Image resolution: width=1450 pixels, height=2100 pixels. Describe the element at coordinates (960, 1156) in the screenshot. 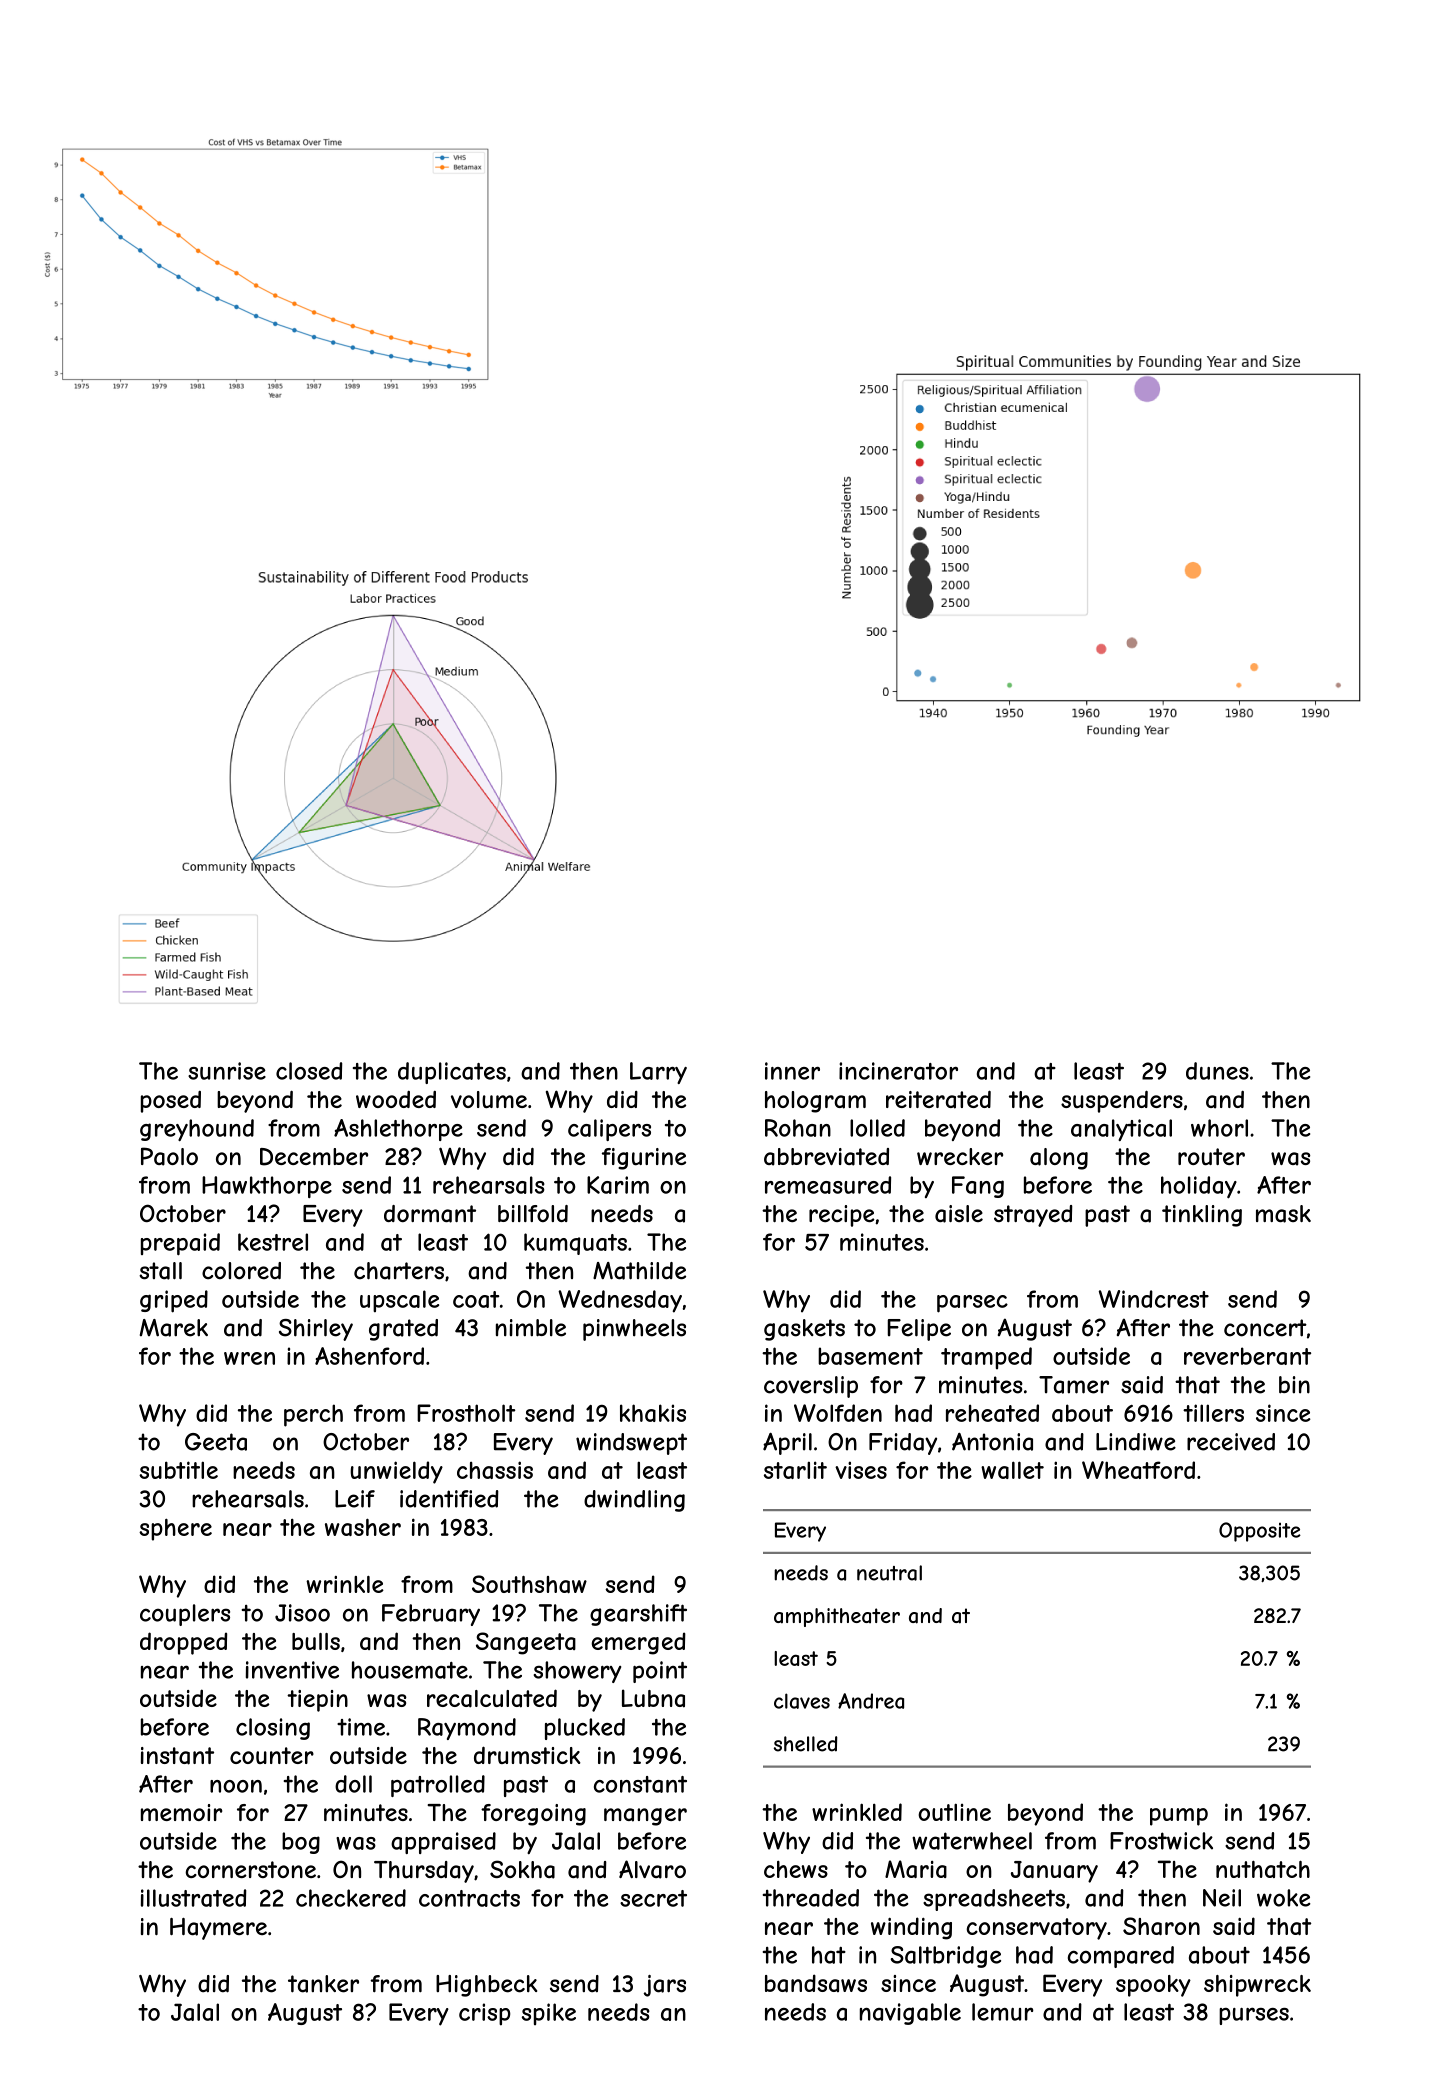

I see `wrecker` at that location.
